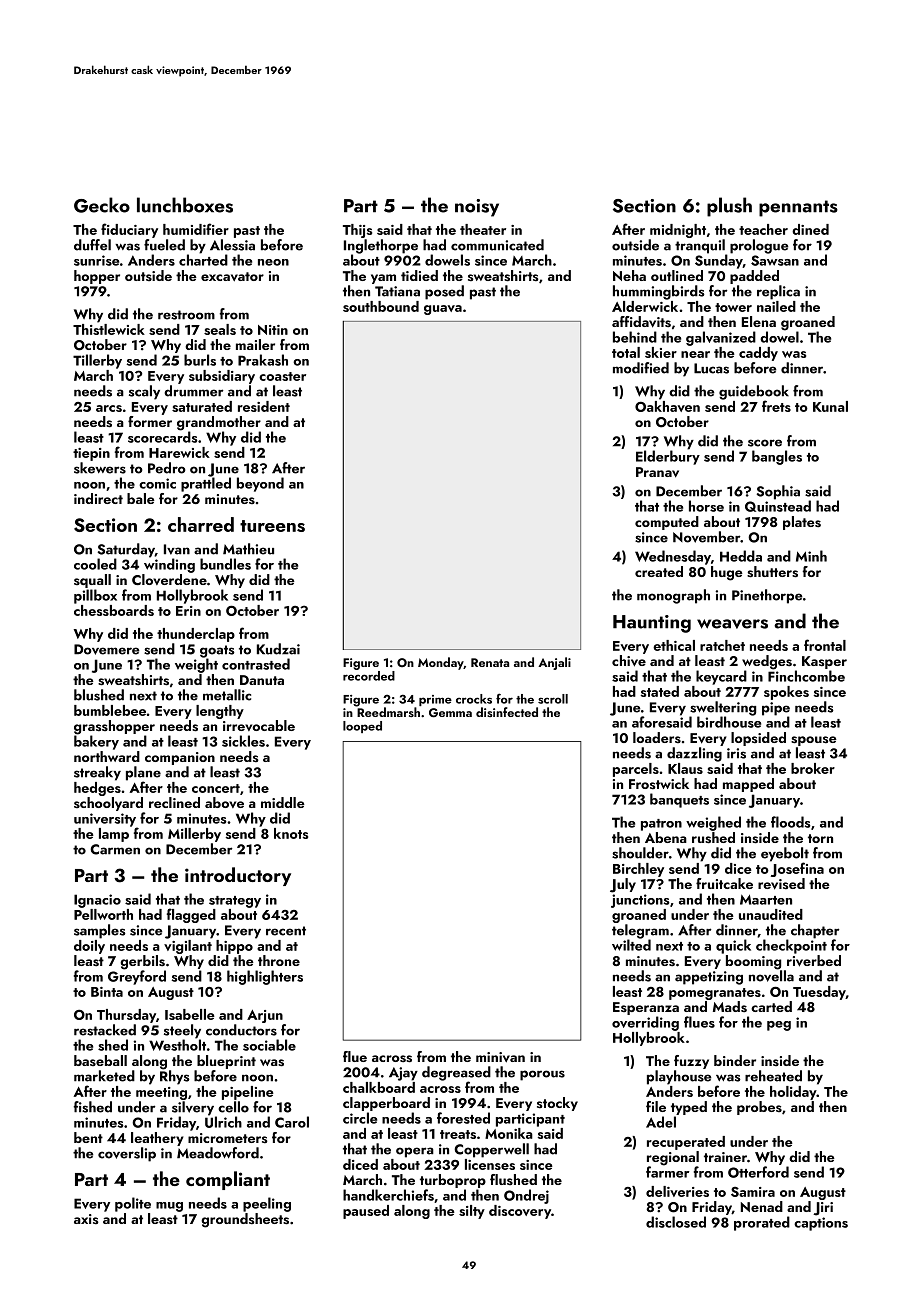 The image size is (924, 1308). I want to click on axis, so click(86, 1219).
